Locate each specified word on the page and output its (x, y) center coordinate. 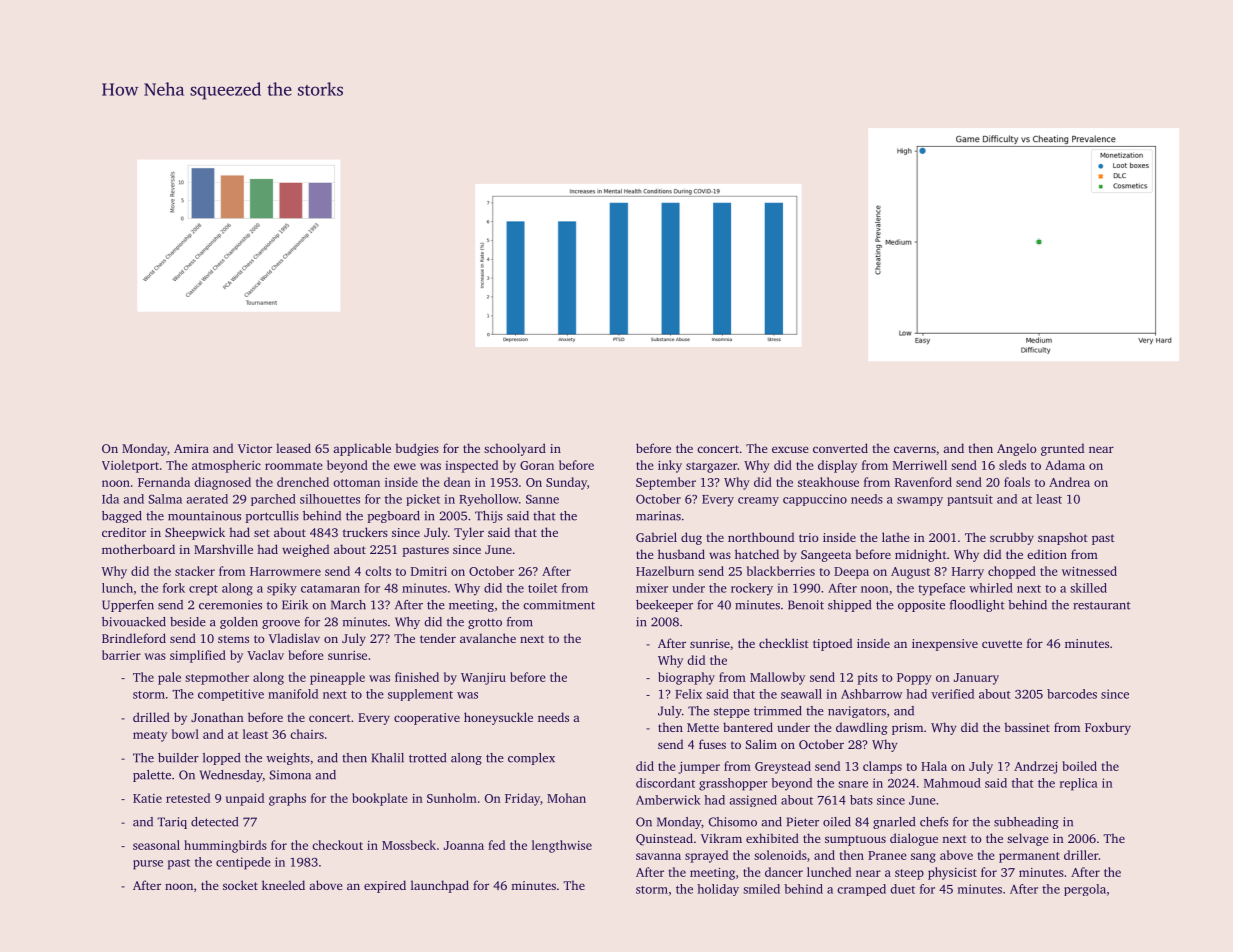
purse (148, 865)
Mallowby (777, 678)
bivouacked (134, 622)
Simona (290, 775)
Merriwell (920, 465)
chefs (934, 822)
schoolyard (515, 449)
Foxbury (1108, 728)
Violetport (130, 466)
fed (496, 845)
